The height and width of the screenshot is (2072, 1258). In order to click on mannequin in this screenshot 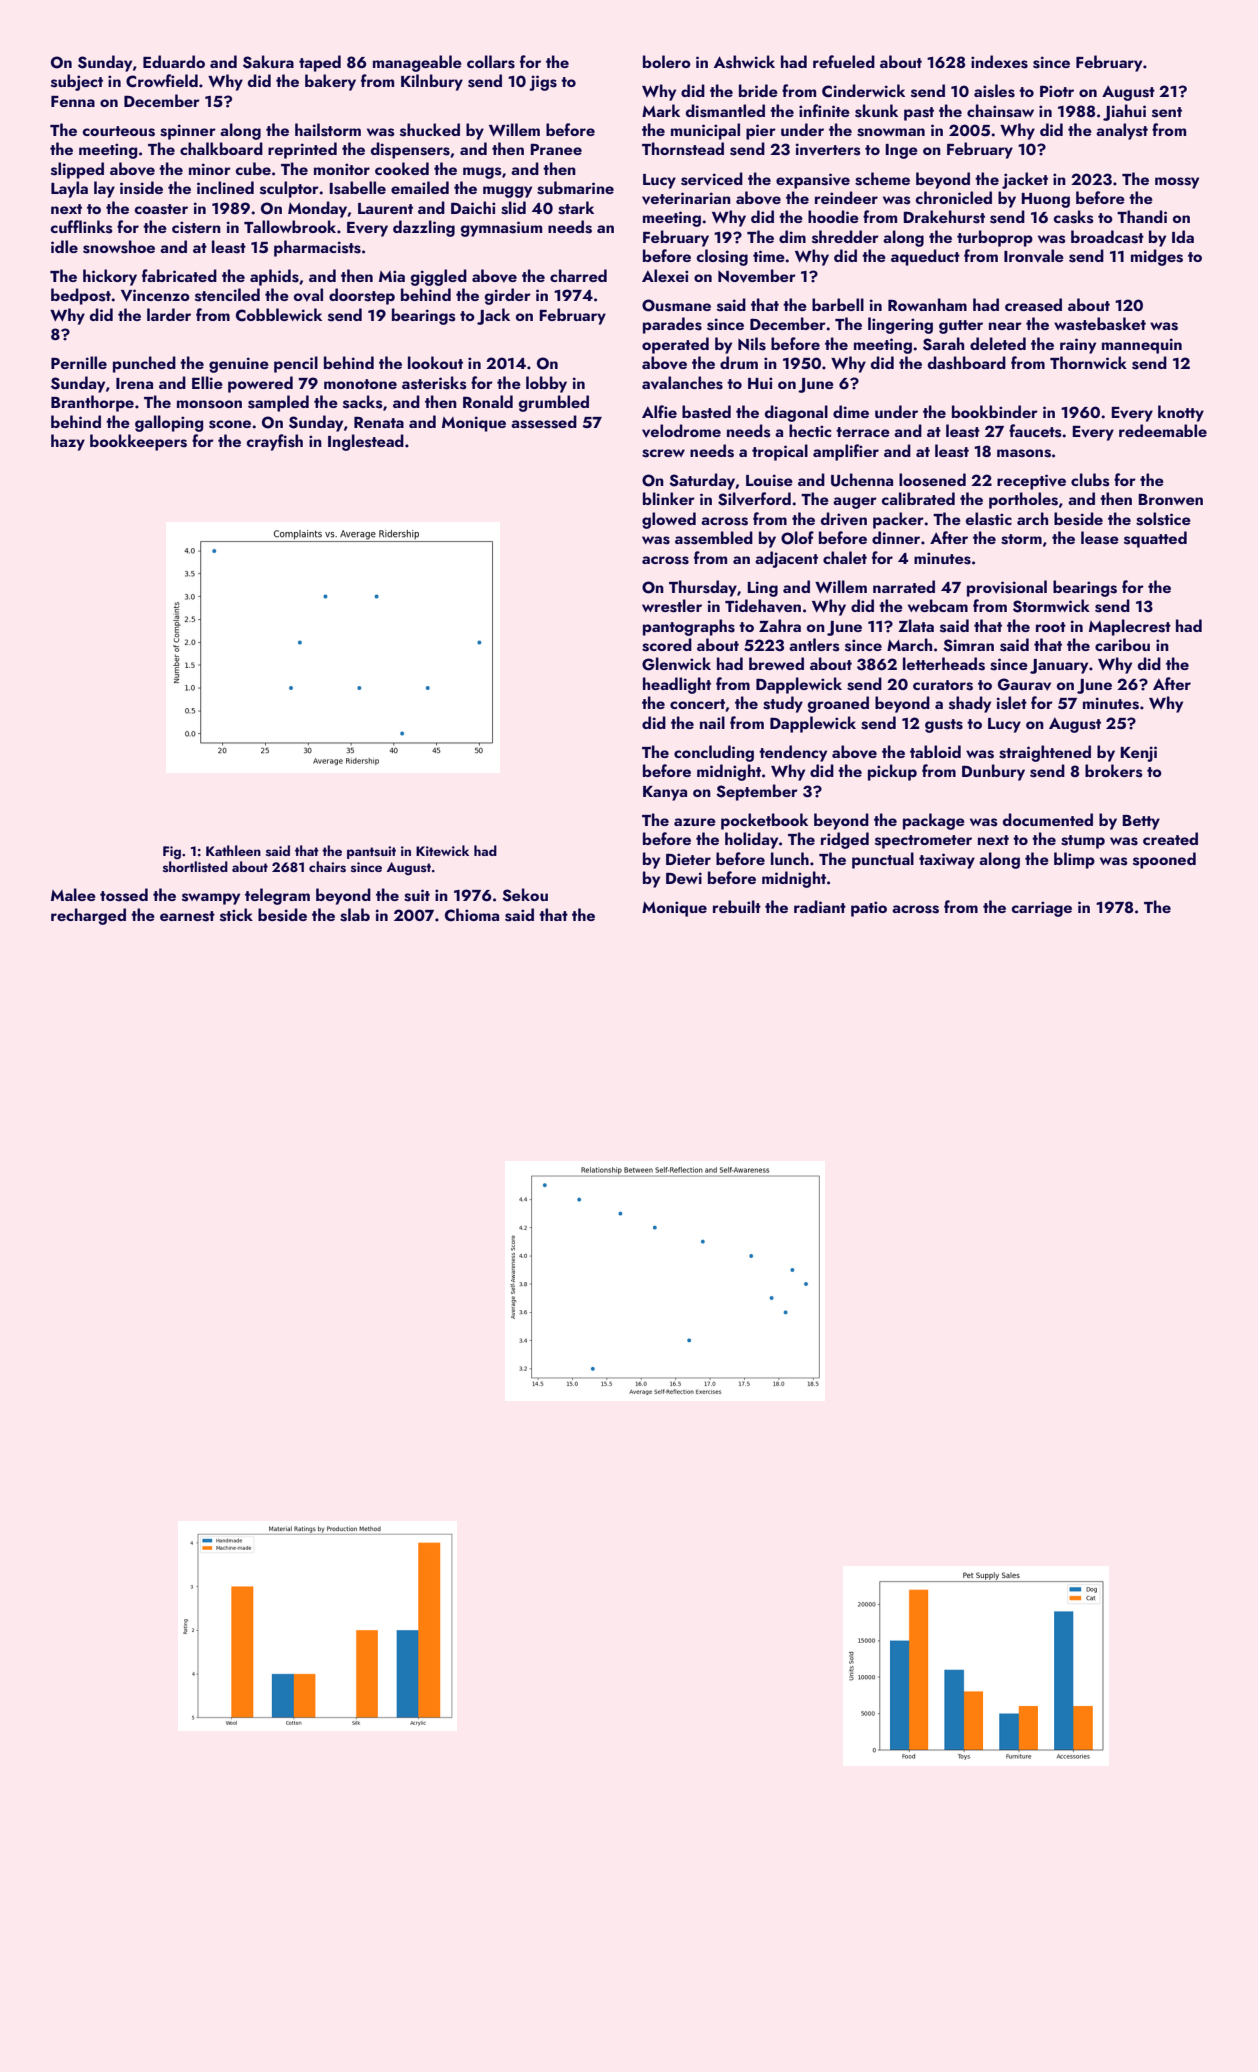, I will do `click(1142, 346)`.
